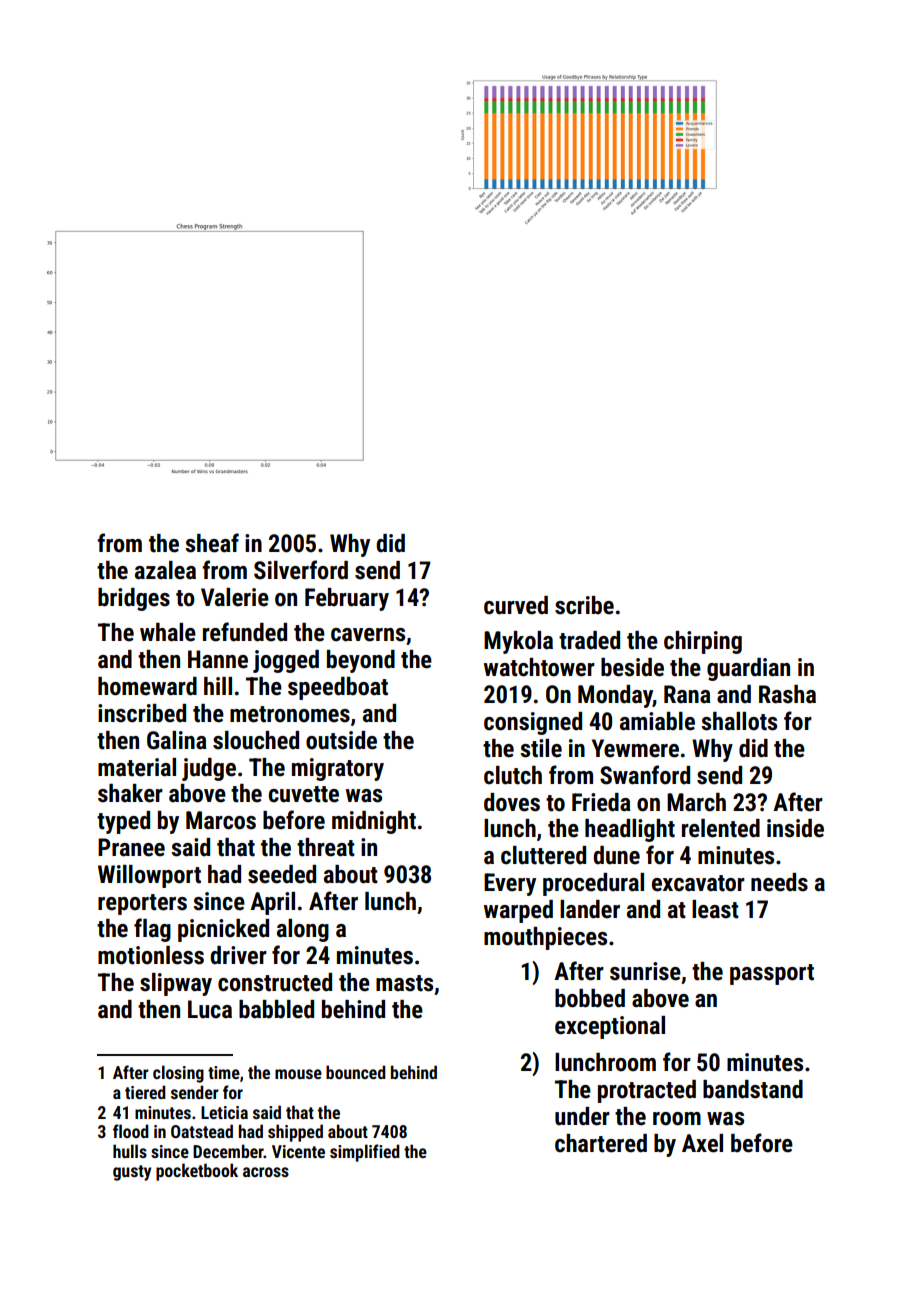 This screenshot has width=924, height=1311. I want to click on whale, so click(168, 632).
